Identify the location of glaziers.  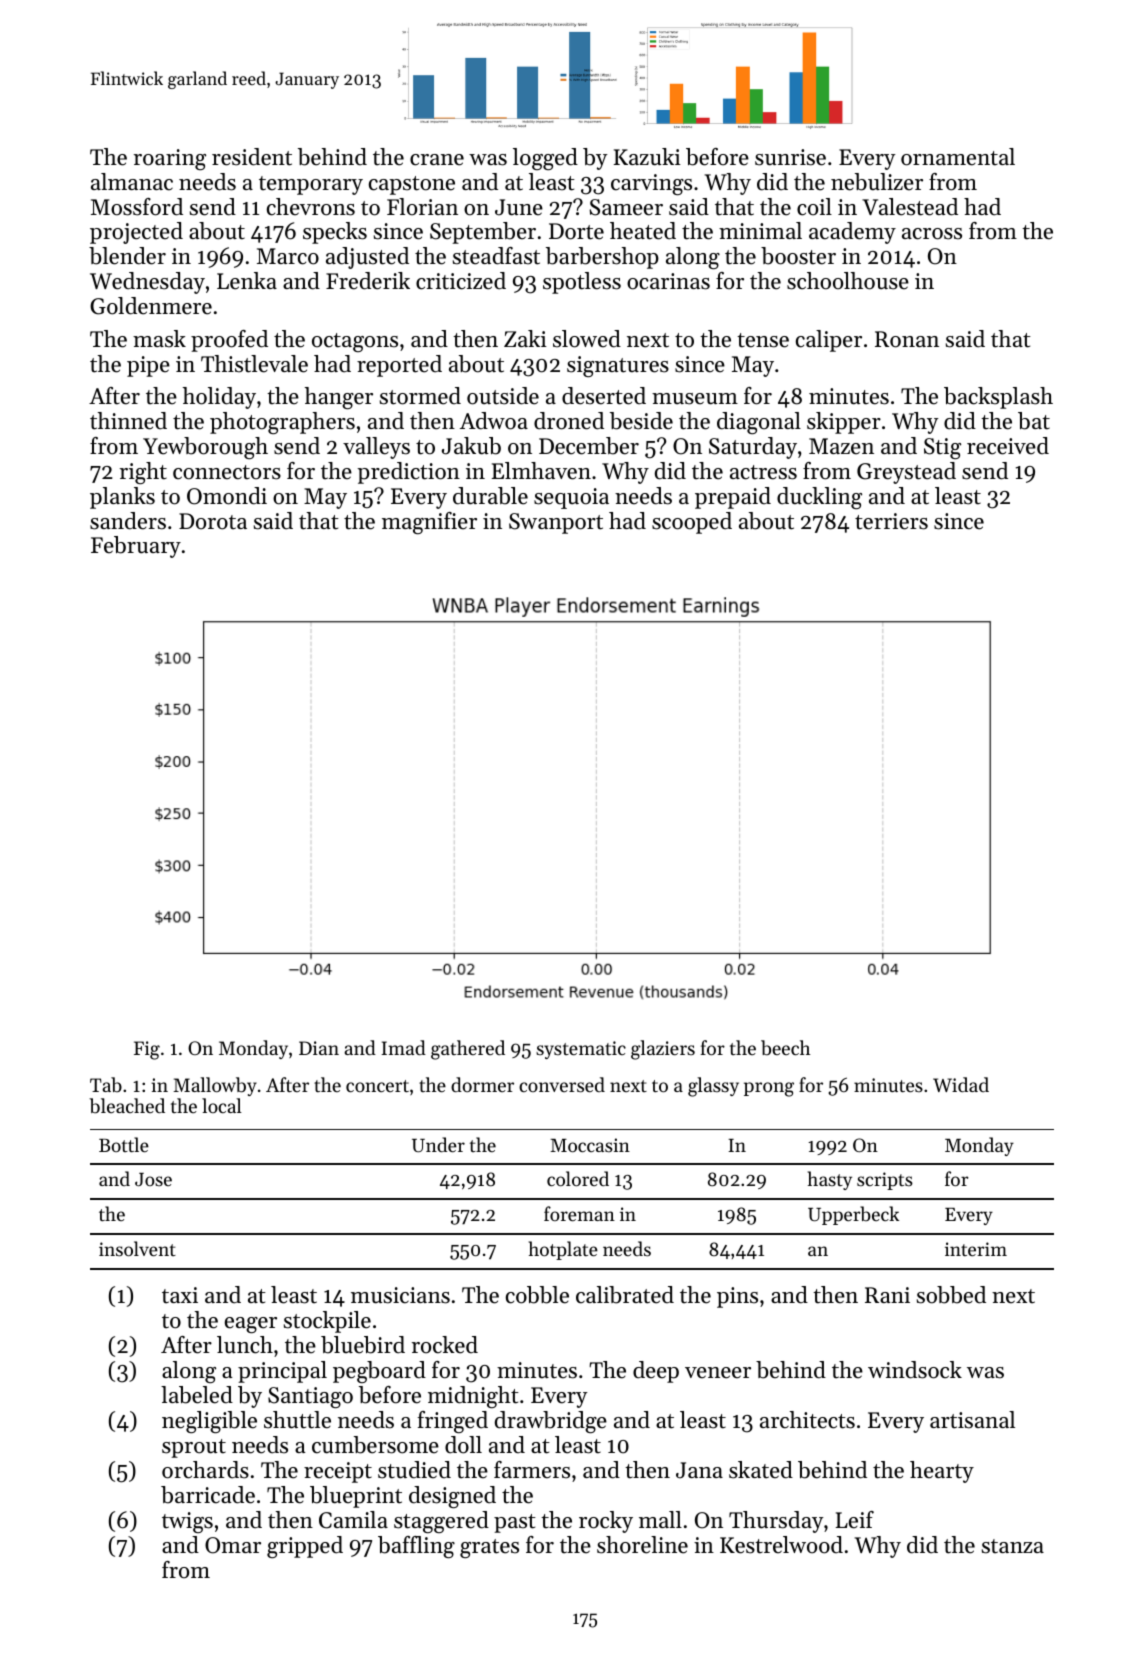
(663, 1050).
